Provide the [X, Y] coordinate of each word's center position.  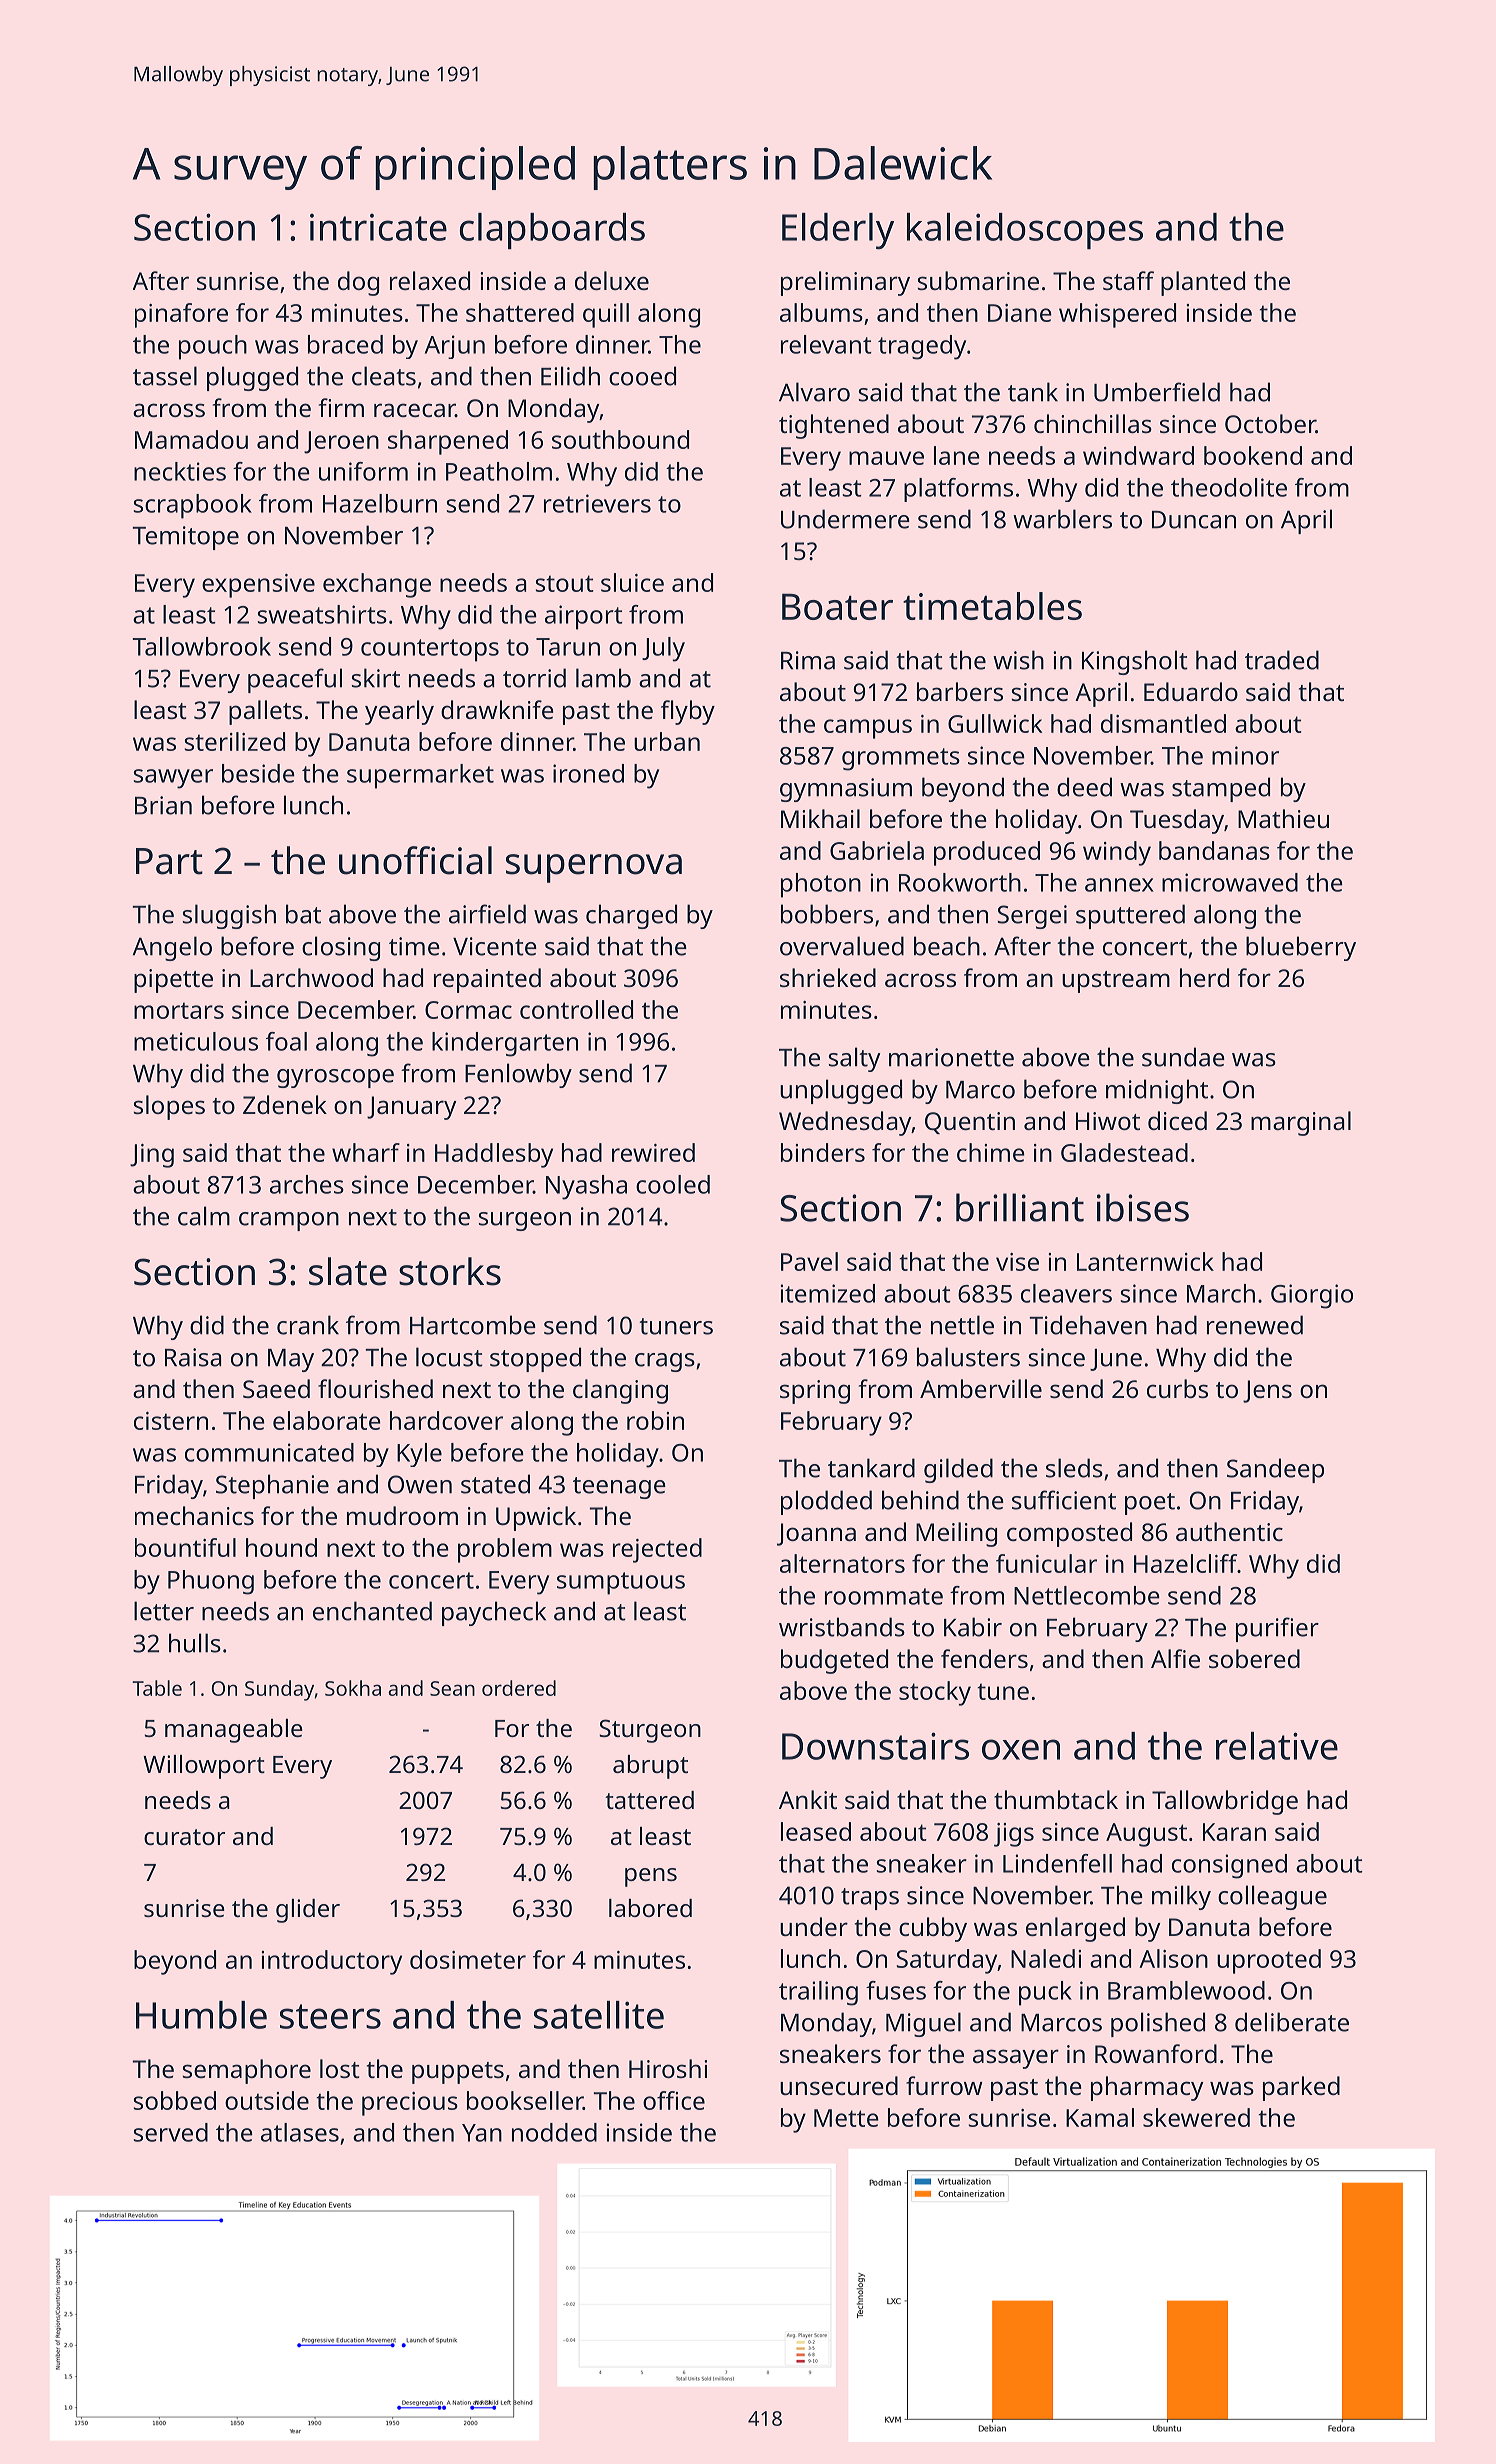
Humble [201, 2015]
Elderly [838, 231]
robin [655, 1420]
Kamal [1100, 2117]
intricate [378, 227]
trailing [818, 1993]
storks [450, 1271]
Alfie [1175, 1658]
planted [1203, 283]
